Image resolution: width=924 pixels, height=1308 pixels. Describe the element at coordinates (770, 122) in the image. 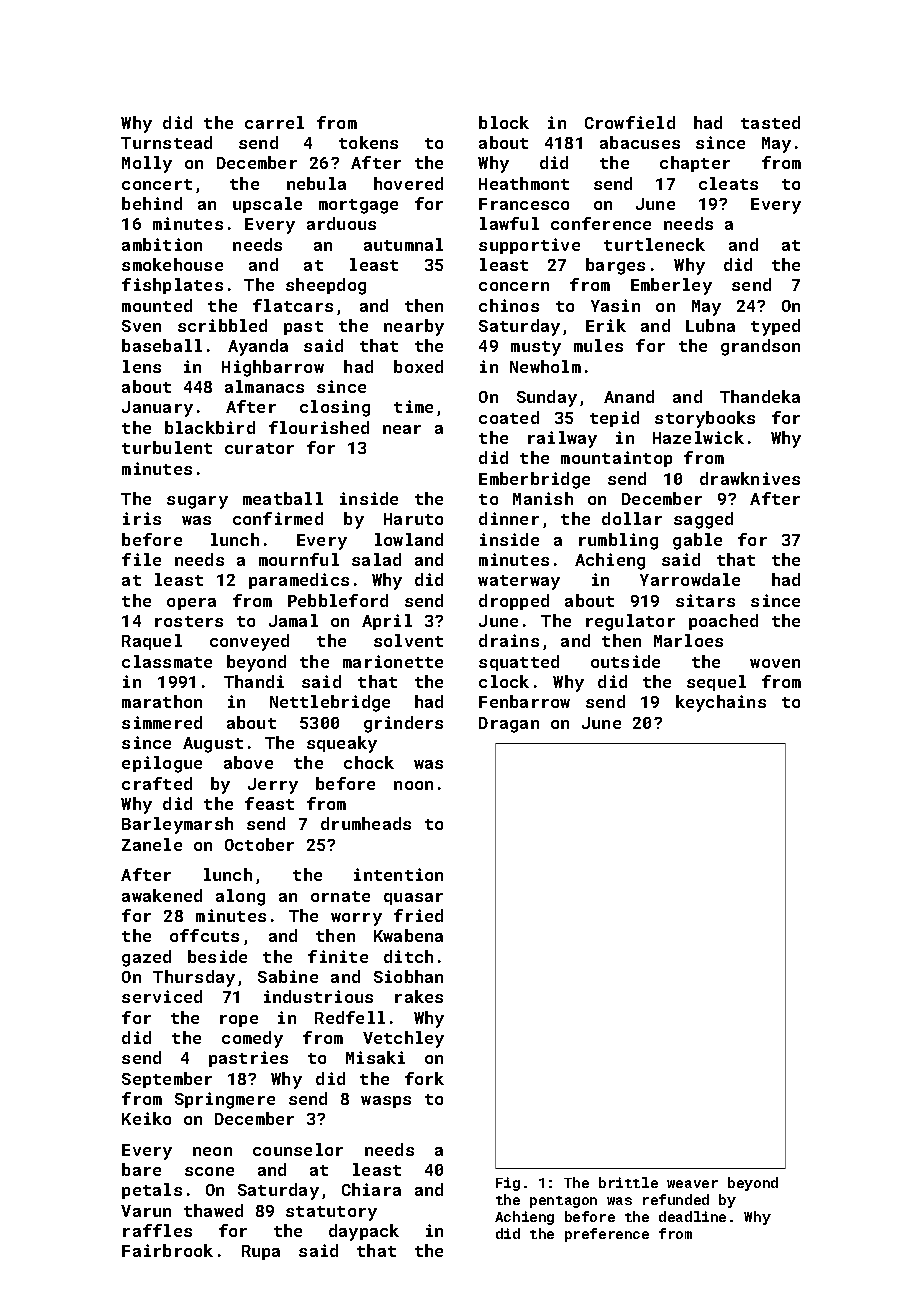

I see `tasted` at that location.
